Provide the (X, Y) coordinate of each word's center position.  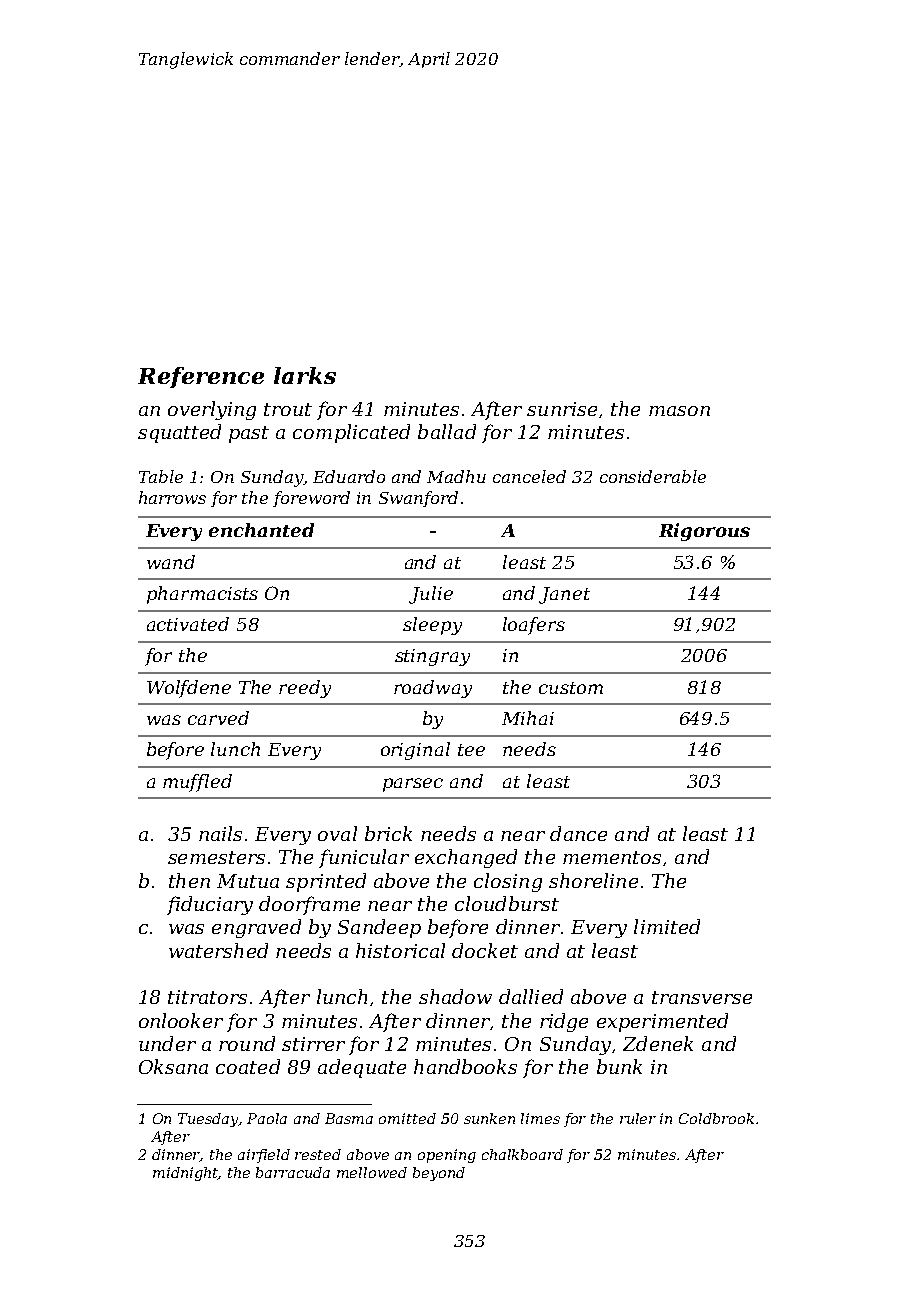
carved (218, 718)
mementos (612, 857)
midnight (185, 1174)
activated (188, 624)
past (249, 434)
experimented (662, 1022)
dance (578, 833)
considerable (653, 476)
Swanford (418, 499)
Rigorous (704, 532)
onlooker (181, 1020)
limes (540, 1118)
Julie (431, 595)
